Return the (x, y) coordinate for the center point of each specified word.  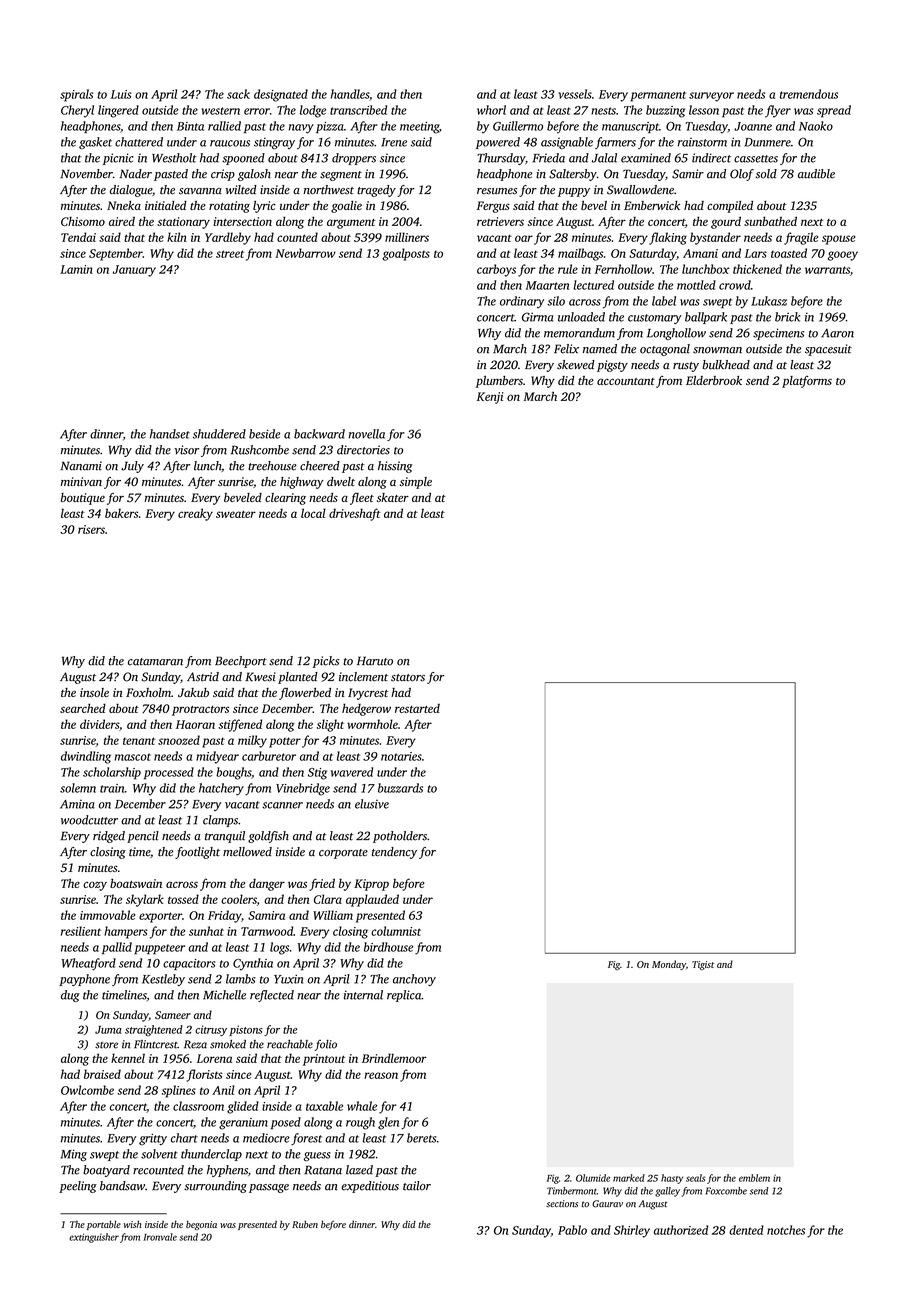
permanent (658, 96)
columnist (396, 931)
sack (238, 94)
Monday (669, 965)
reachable (290, 1044)
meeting (419, 128)
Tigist (703, 965)
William (333, 915)
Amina (77, 804)
